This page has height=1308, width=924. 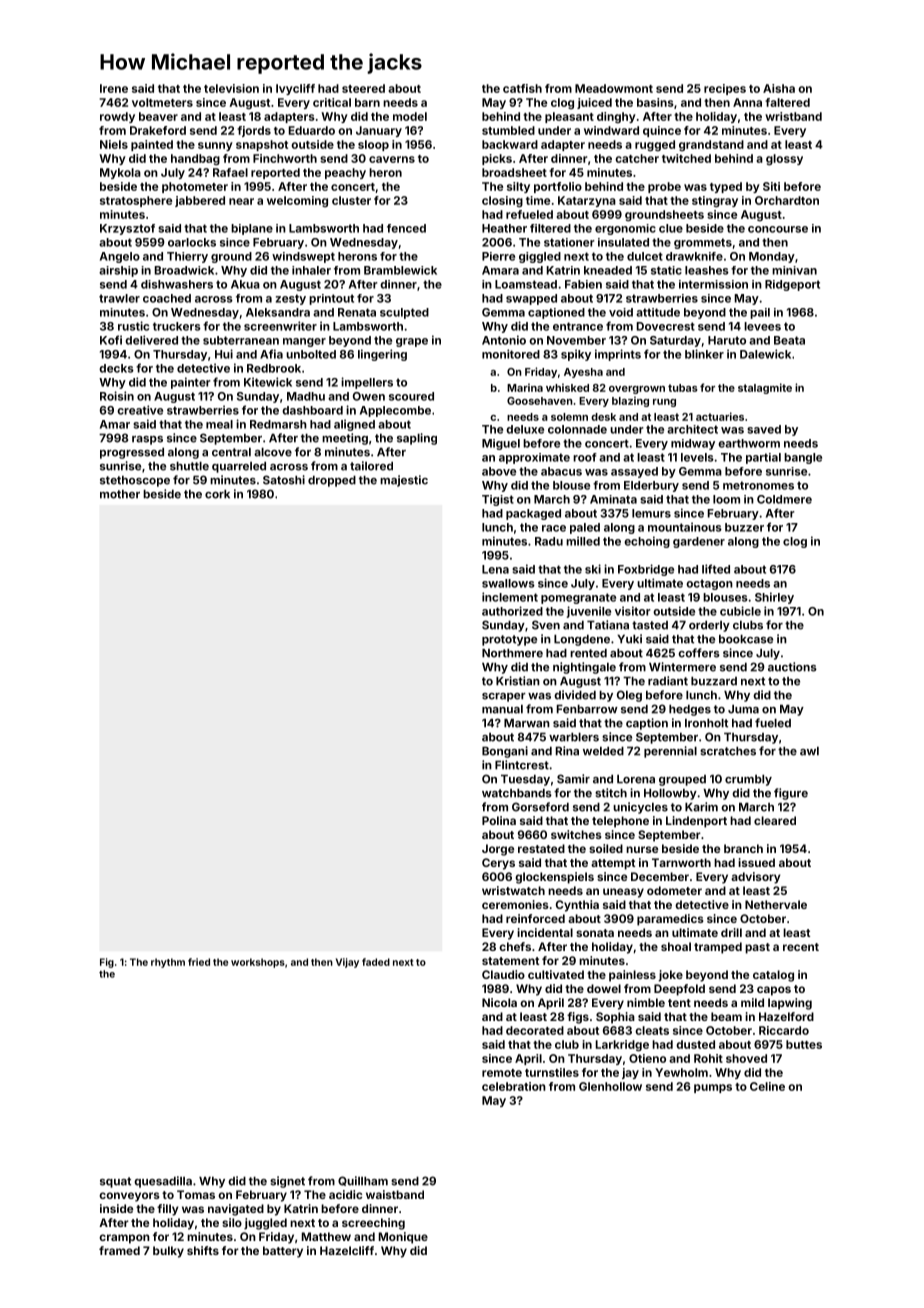 I want to click on signet, so click(x=287, y=1182).
